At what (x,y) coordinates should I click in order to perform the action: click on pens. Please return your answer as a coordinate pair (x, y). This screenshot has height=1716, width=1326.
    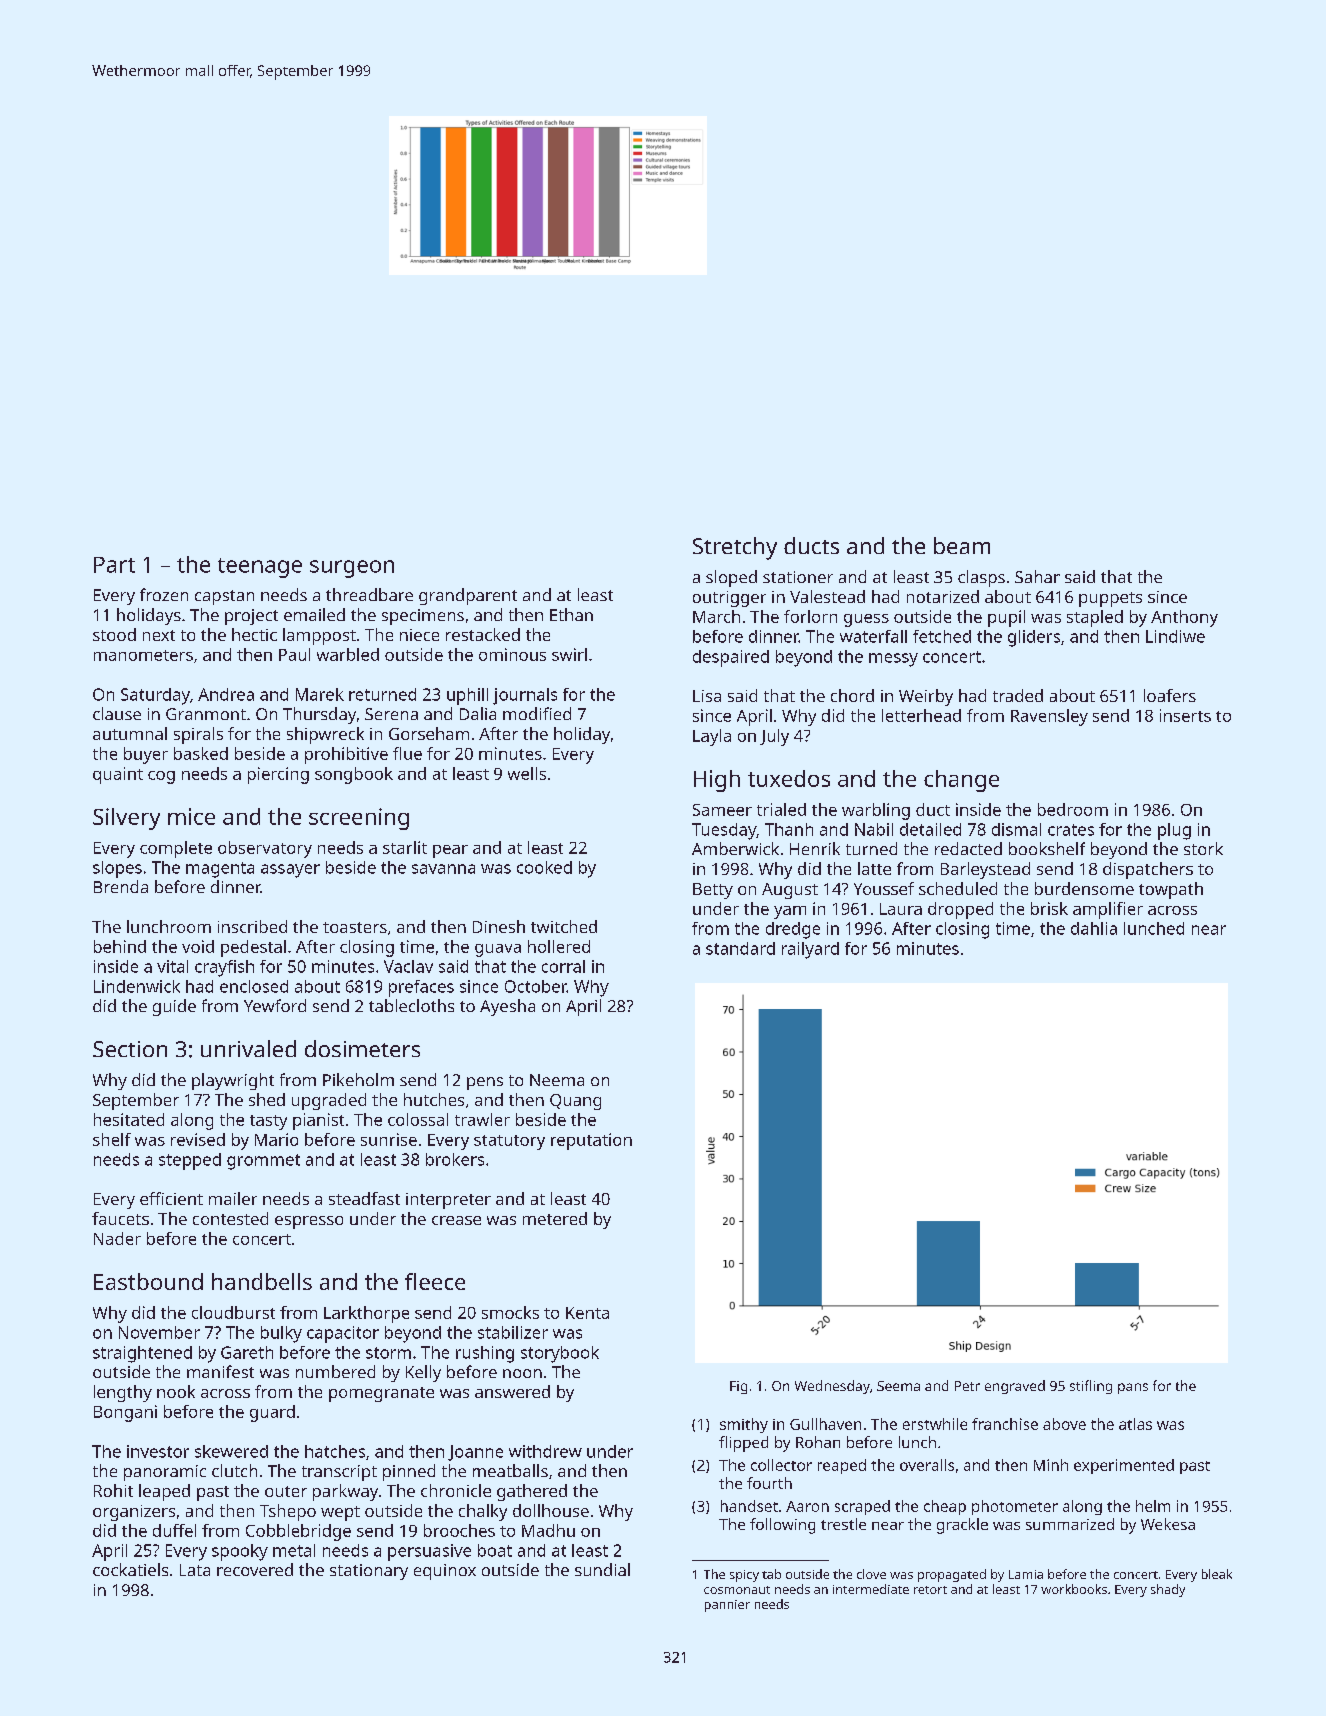
    Looking at the image, I should click on (485, 1083).
